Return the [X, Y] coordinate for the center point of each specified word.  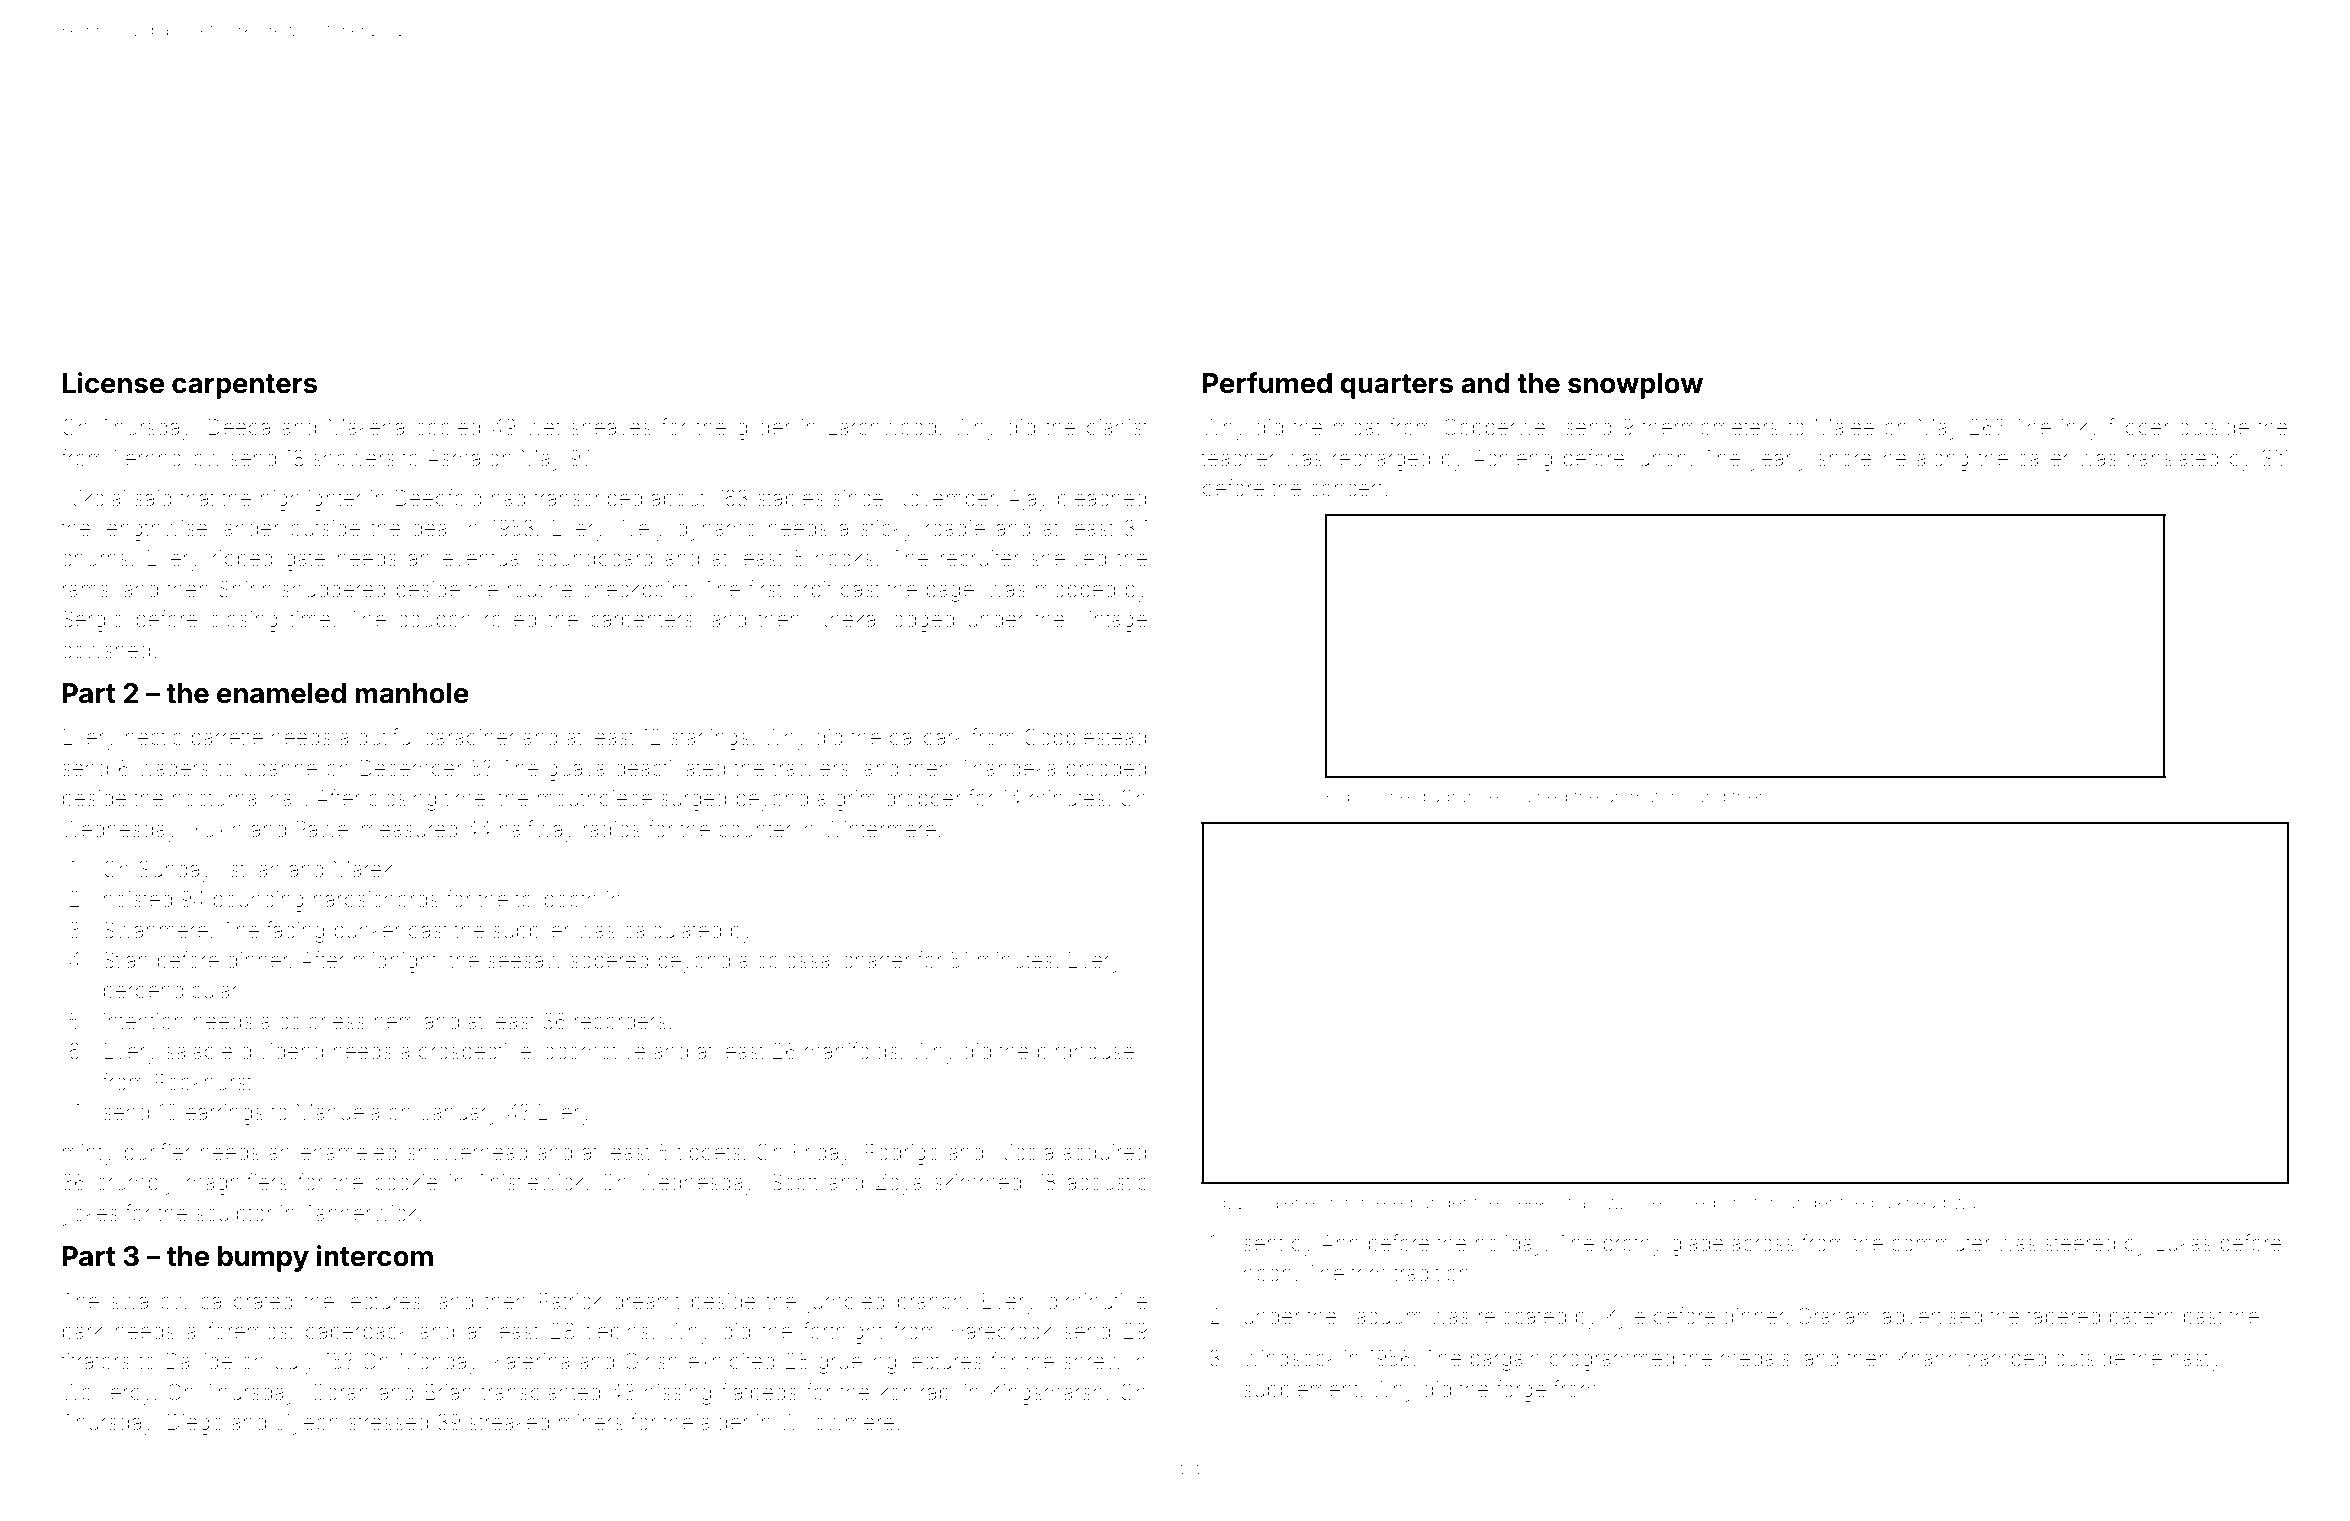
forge [1521, 1391]
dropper [923, 800]
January [460, 1114]
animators [1644, 796]
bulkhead [1909, 1202]
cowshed [106, 650]
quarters [1396, 386]
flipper [2138, 428]
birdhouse [1086, 1051]
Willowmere [837, 1422]
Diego [195, 1424]
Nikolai [94, 498]
